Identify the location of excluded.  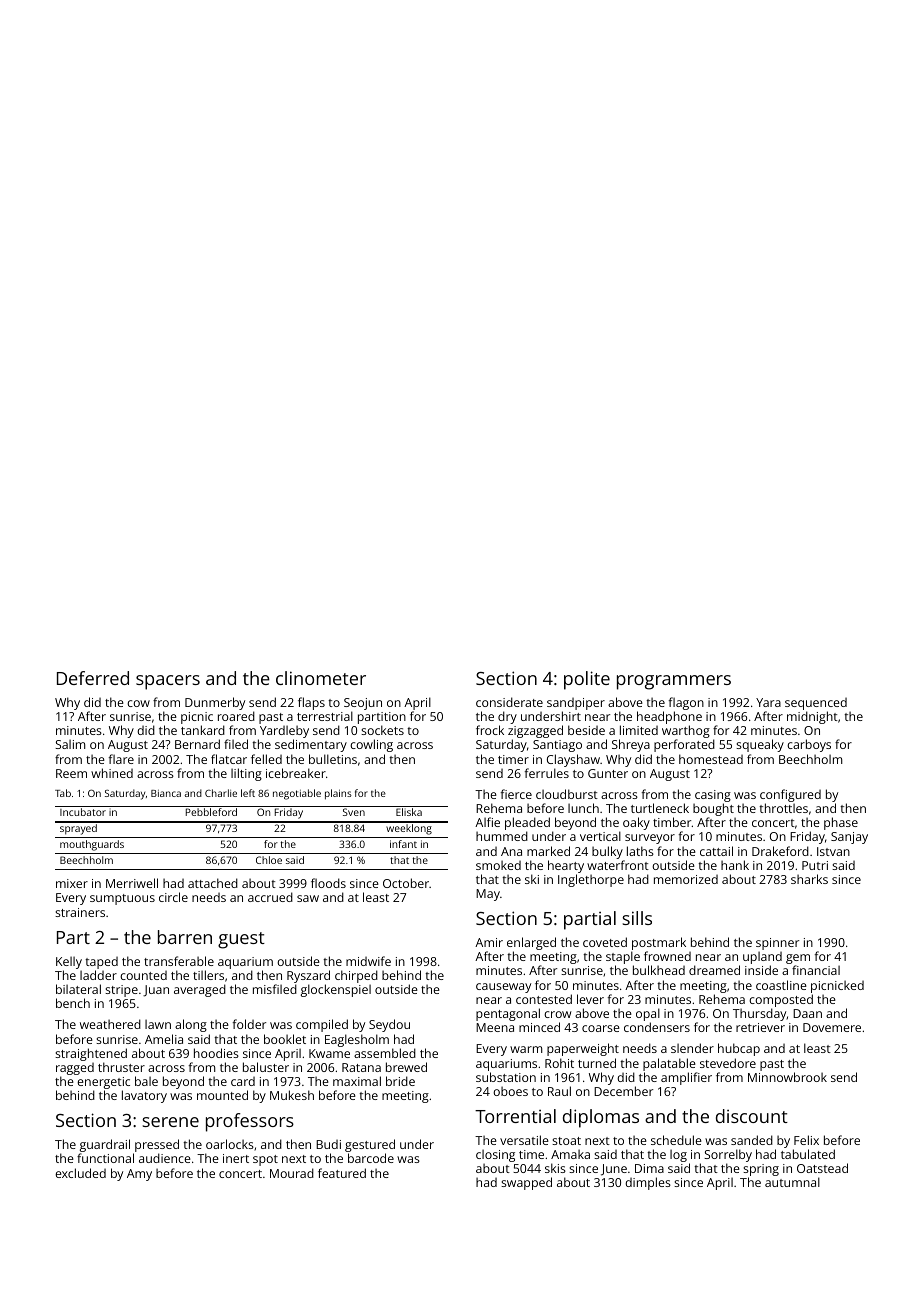
(80, 1173).
